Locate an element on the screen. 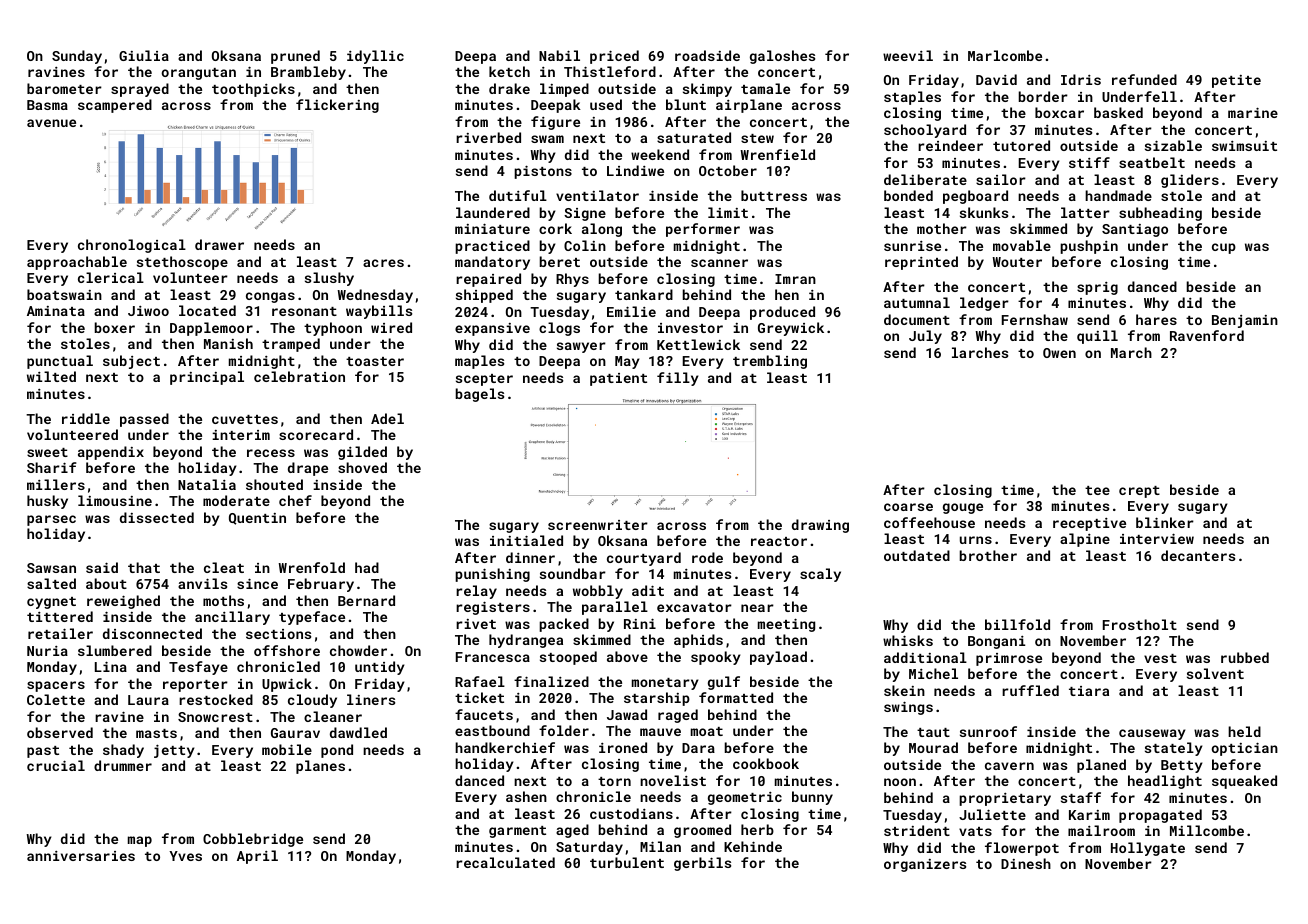  marine is located at coordinates (1253, 112).
